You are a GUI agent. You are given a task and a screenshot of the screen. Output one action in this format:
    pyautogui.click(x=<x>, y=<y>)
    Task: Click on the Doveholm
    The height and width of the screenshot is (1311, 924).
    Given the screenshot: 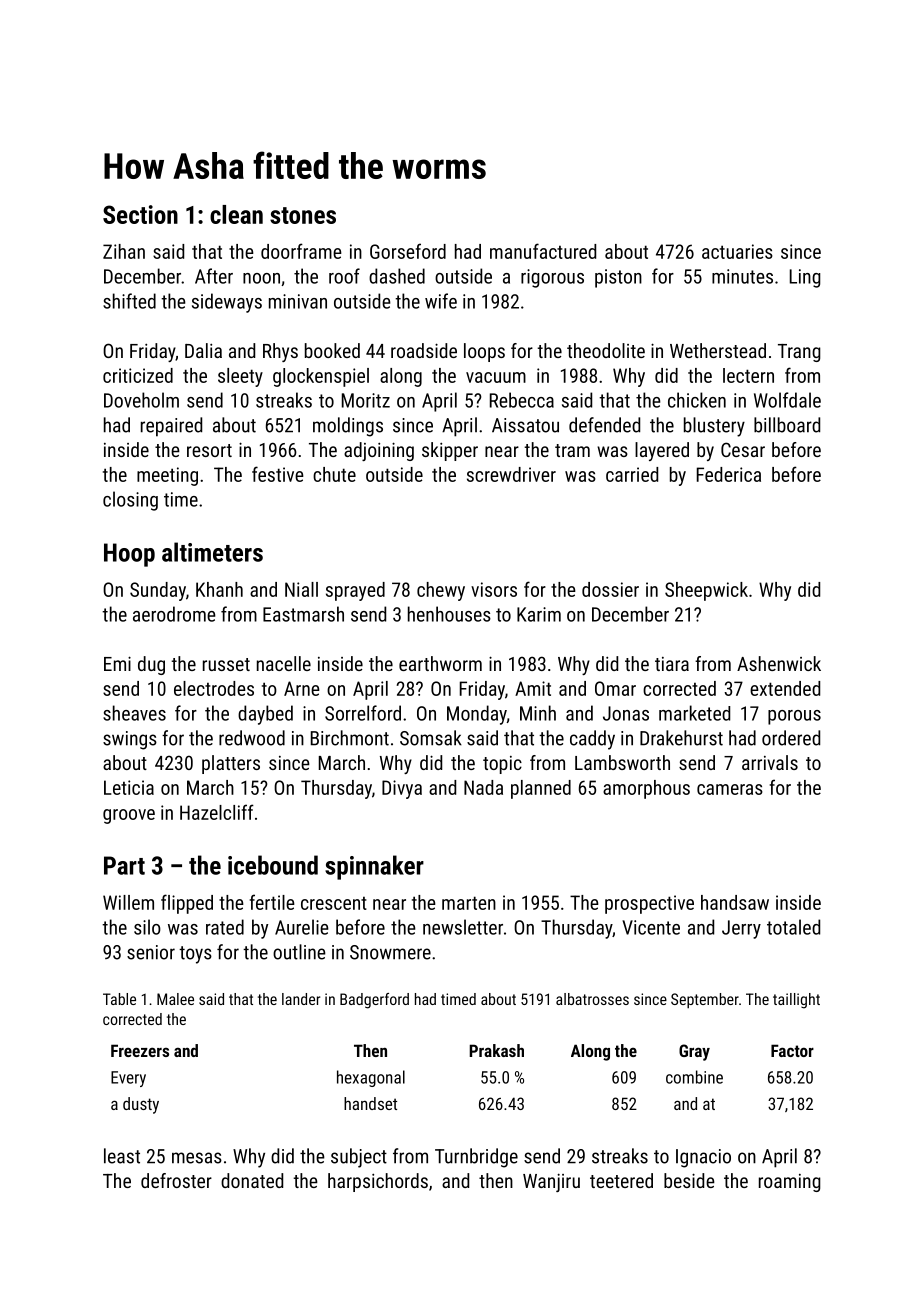 What is the action you would take?
    pyautogui.click(x=141, y=400)
